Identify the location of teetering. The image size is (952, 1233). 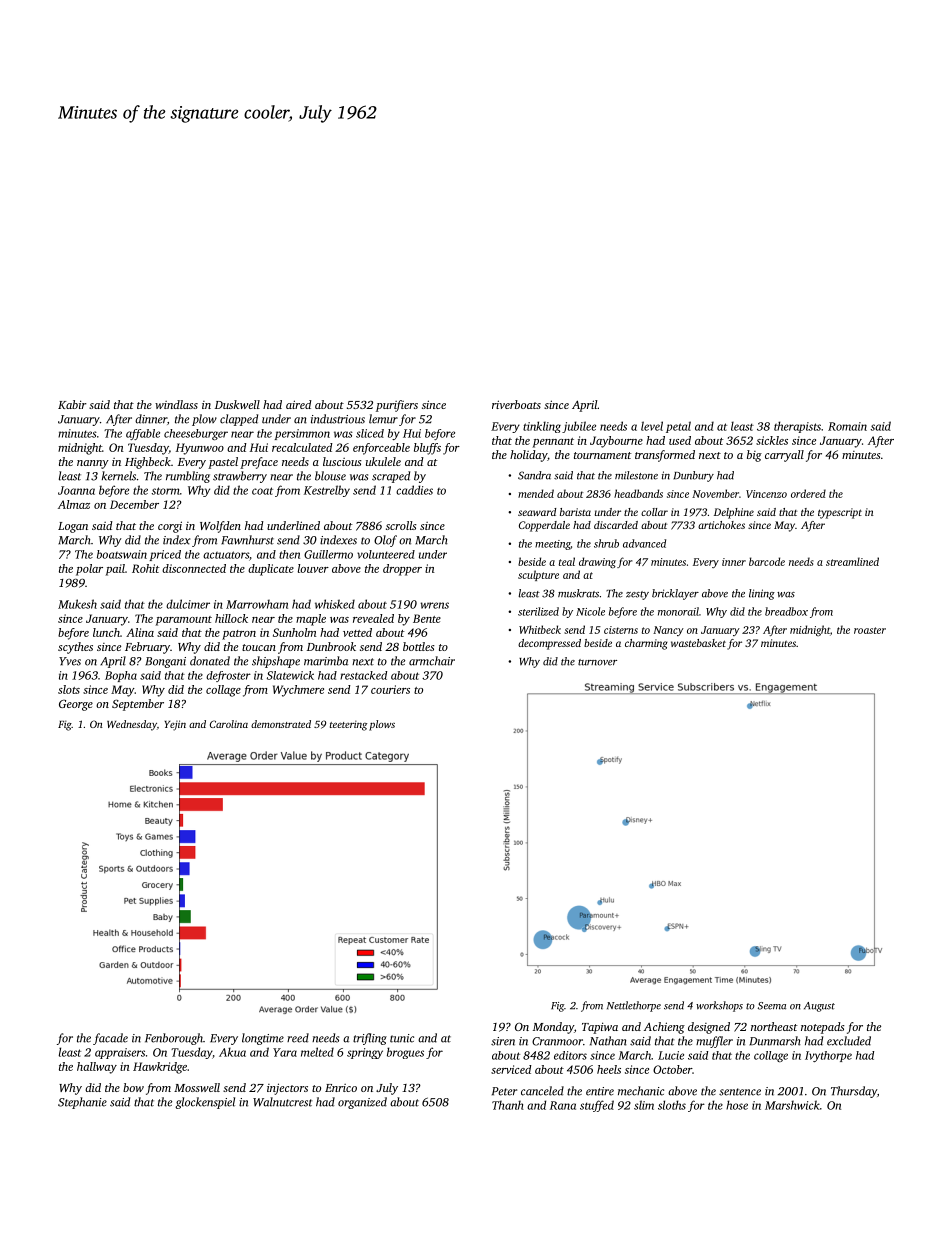
(348, 725).
